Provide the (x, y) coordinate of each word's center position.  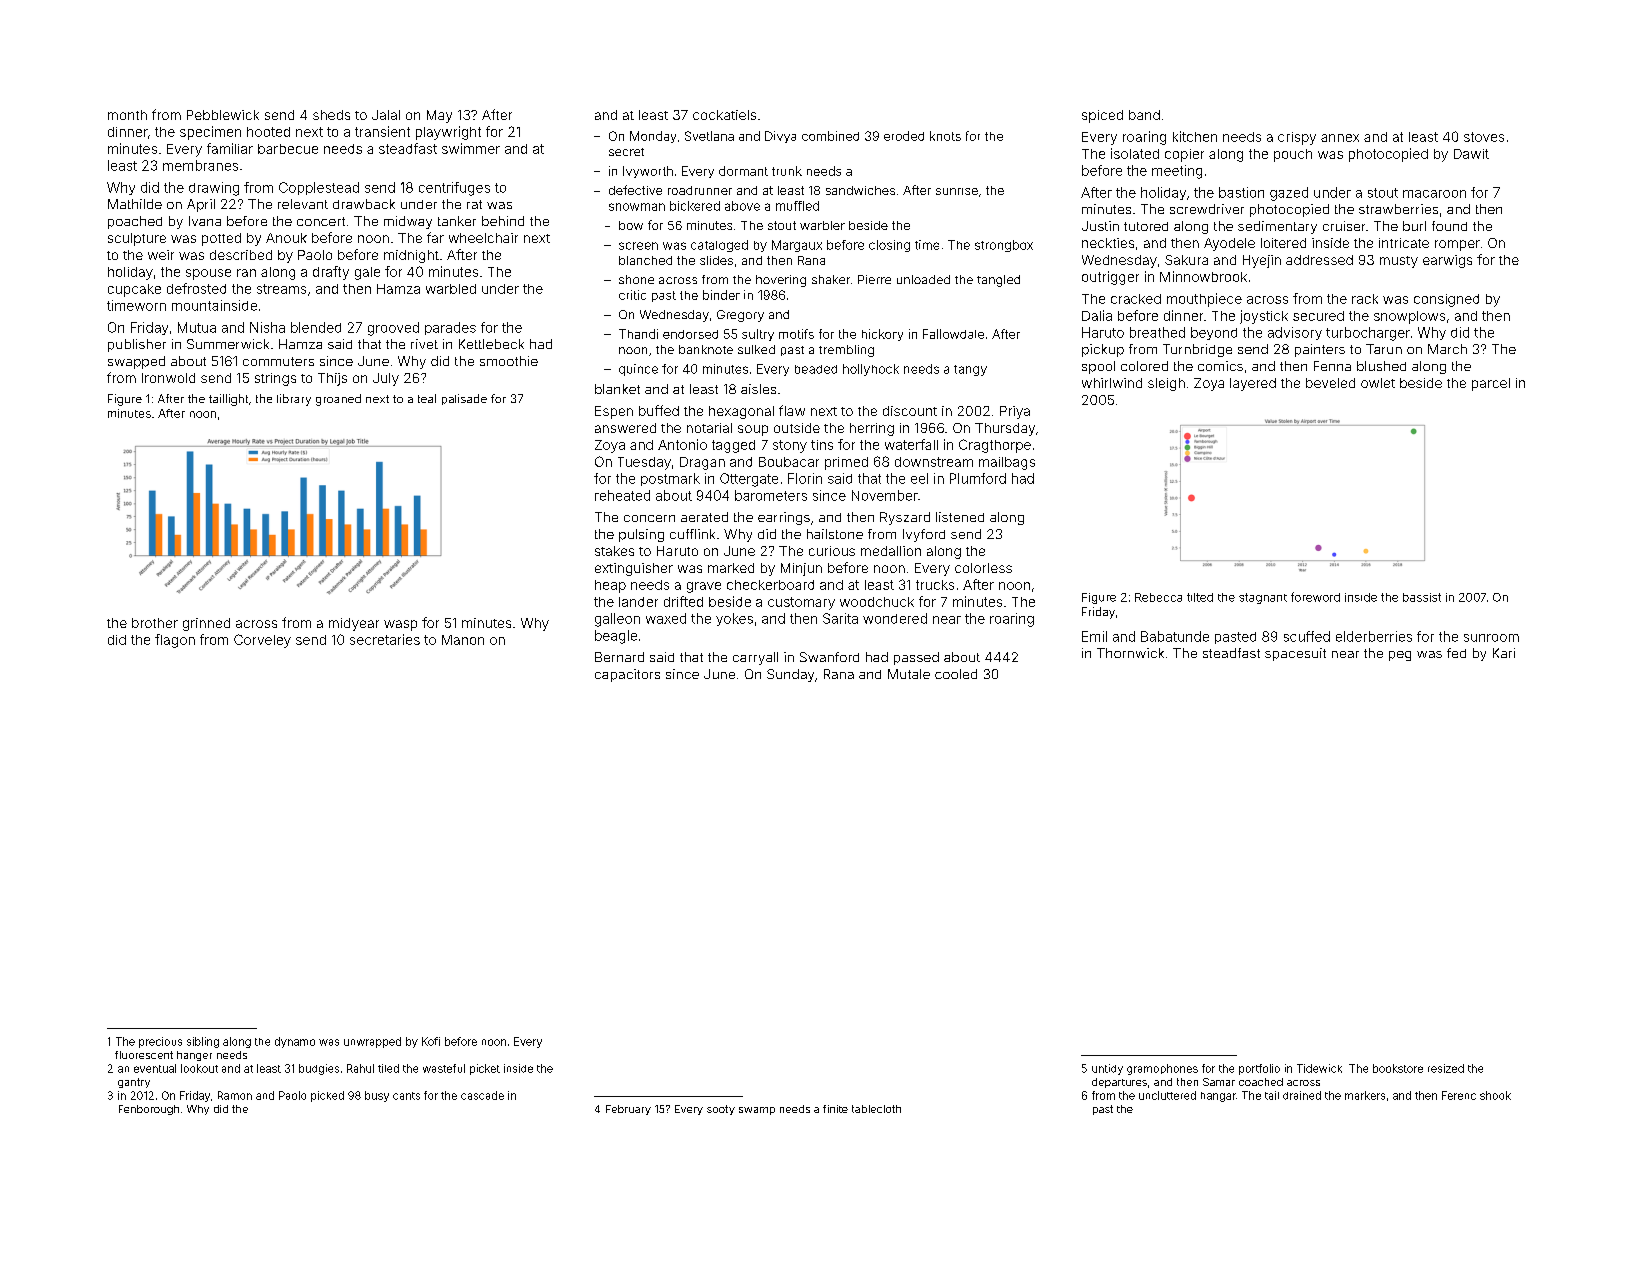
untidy (1107, 1069)
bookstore (1398, 1068)
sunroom (1491, 638)
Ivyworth (648, 172)
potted (221, 239)
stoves (1484, 137)
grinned (206, 624)
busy (377, 1096)
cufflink (692, 534)
